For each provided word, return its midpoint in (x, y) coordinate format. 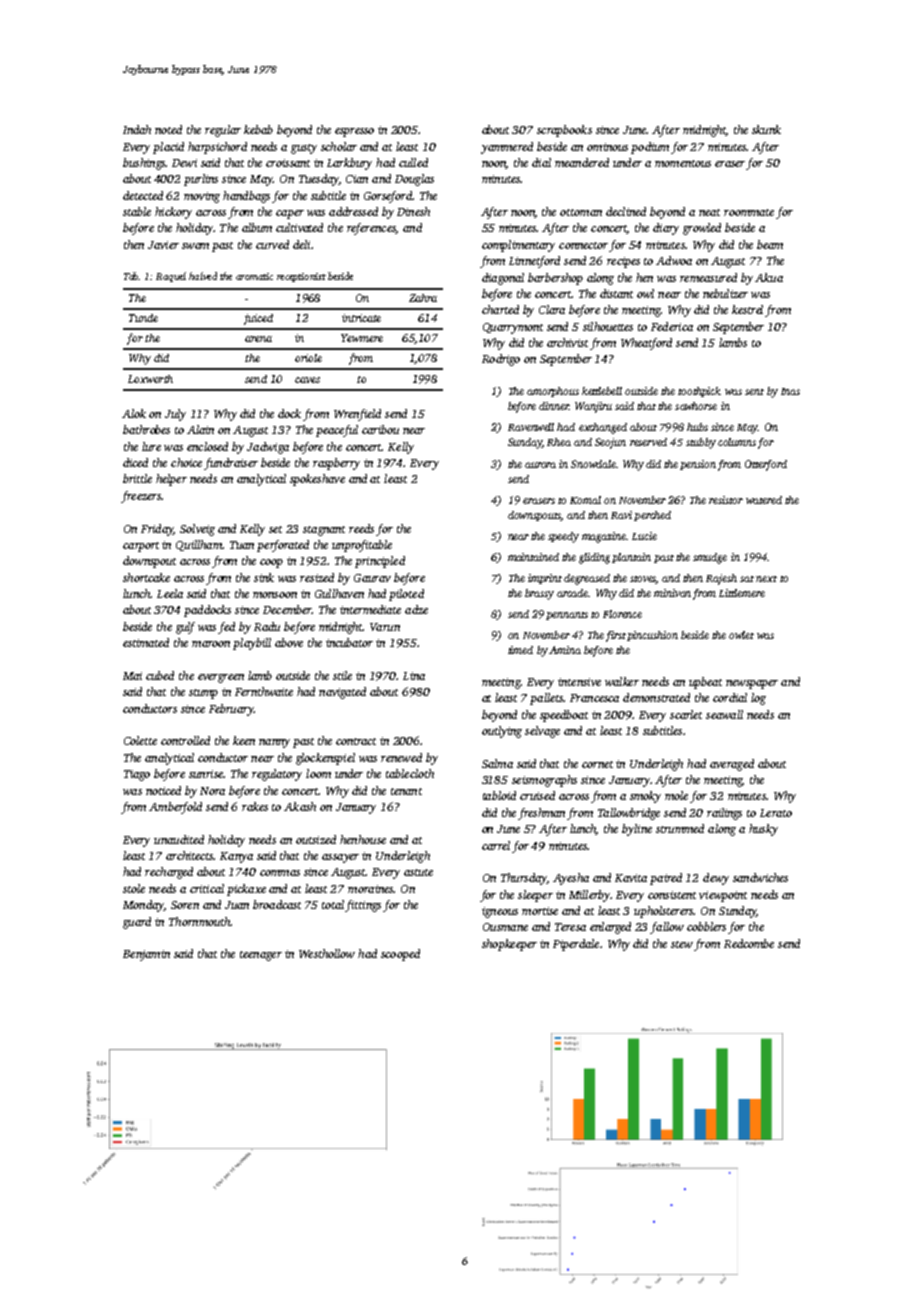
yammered (507, 148)
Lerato (776, 813)
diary (666, 229)
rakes (255, 806)
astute (418, 872)
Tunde (143, 318)
